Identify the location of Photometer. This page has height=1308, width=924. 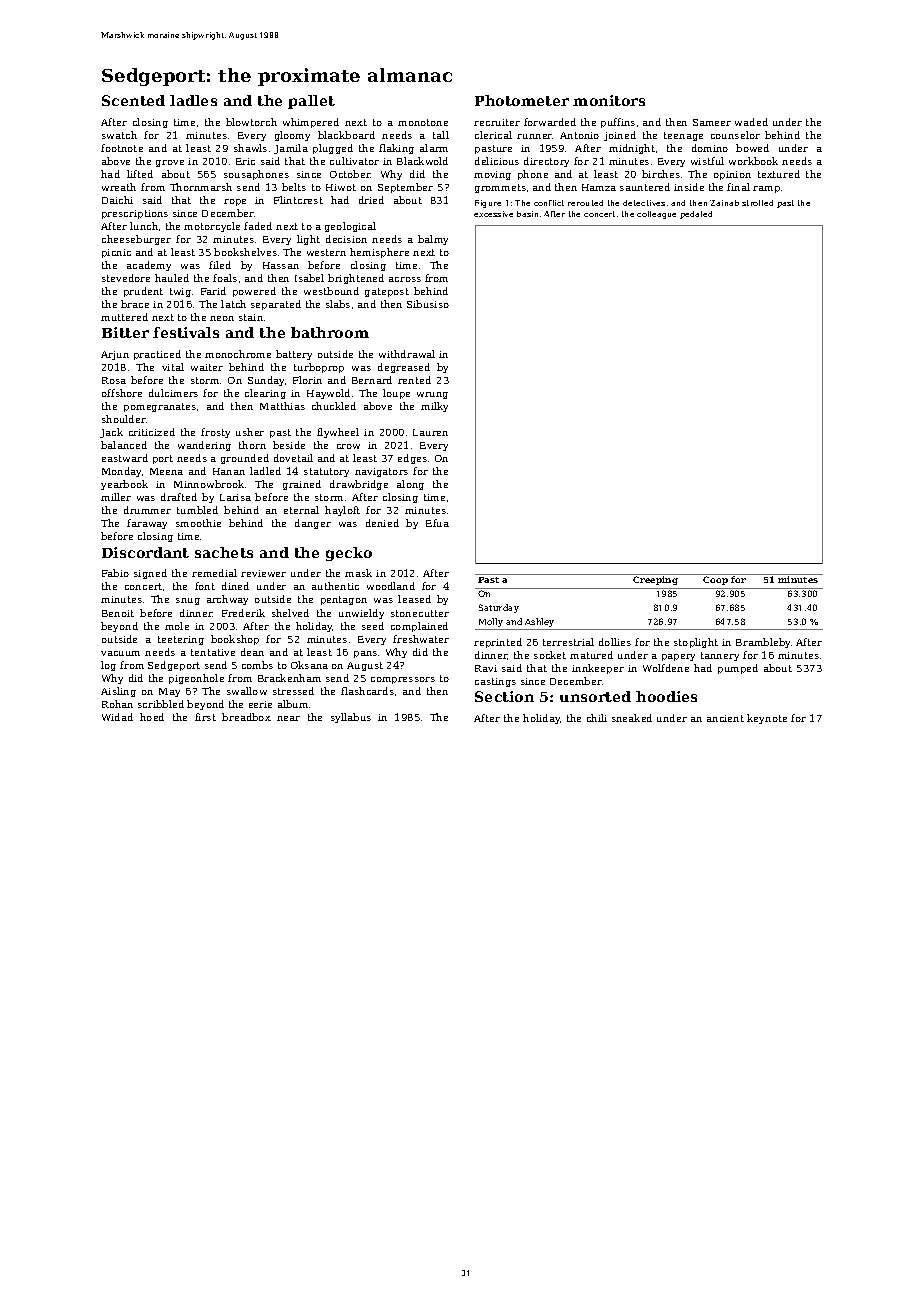
(522, 100).
